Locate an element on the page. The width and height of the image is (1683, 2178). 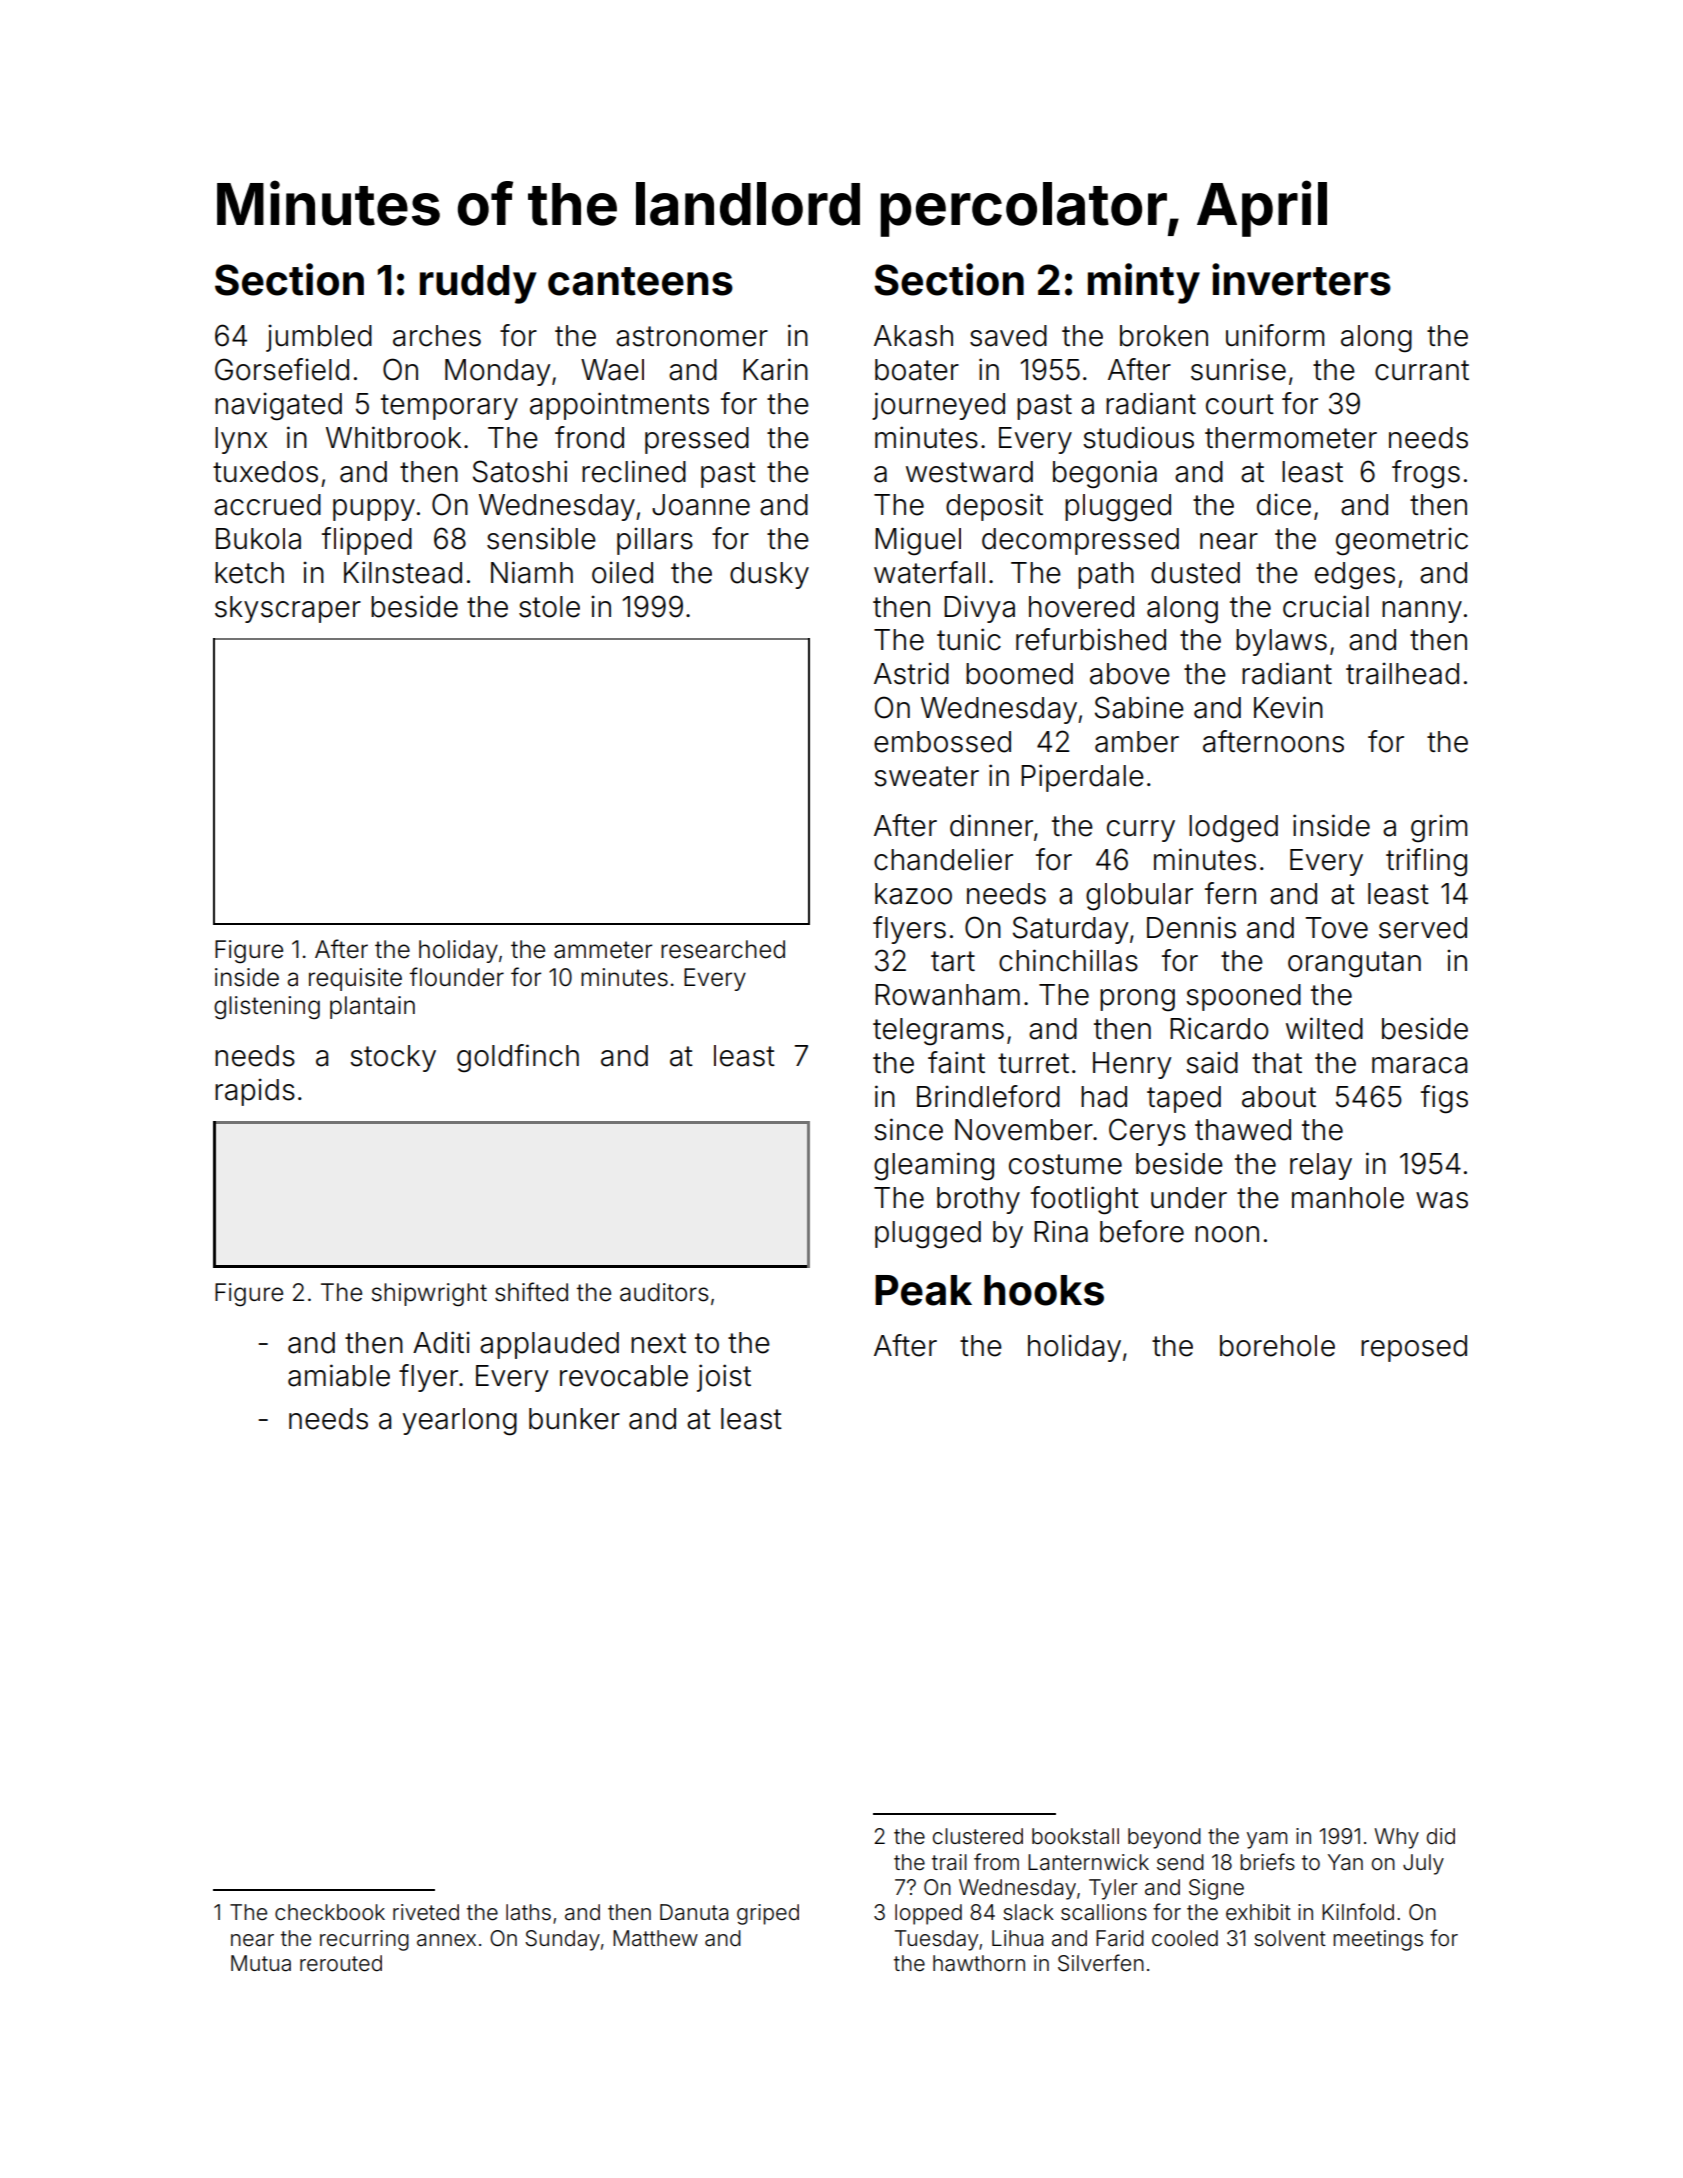
canteens is located at coordinates (640, 281).
